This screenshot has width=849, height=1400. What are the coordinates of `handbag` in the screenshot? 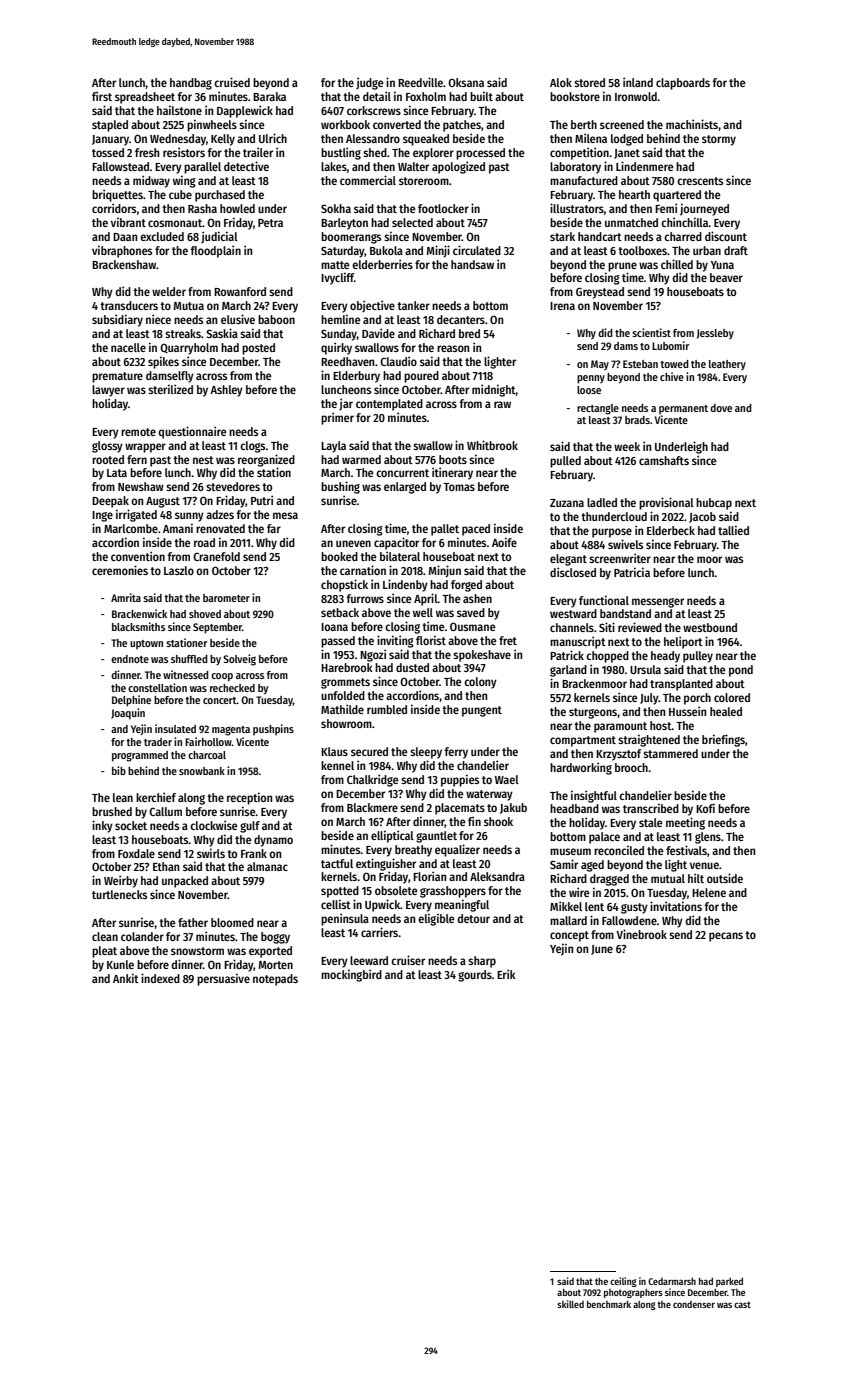 It's located at (191, 84).
